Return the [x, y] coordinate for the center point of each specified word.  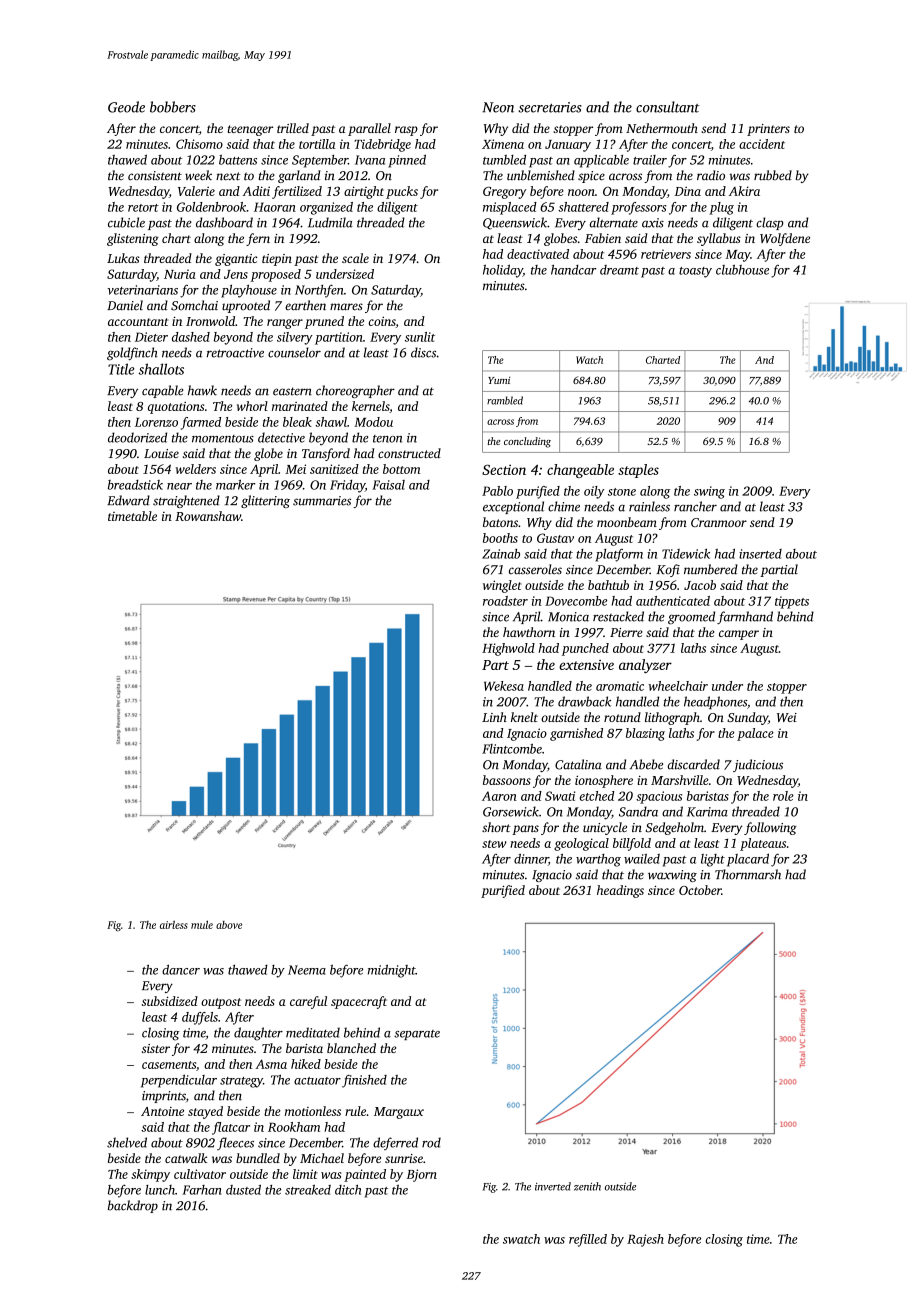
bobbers [173, 107]
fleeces [235, 1143]
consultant [668, 107]
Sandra [638, 811]
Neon [498, 107]
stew [494, 844]
